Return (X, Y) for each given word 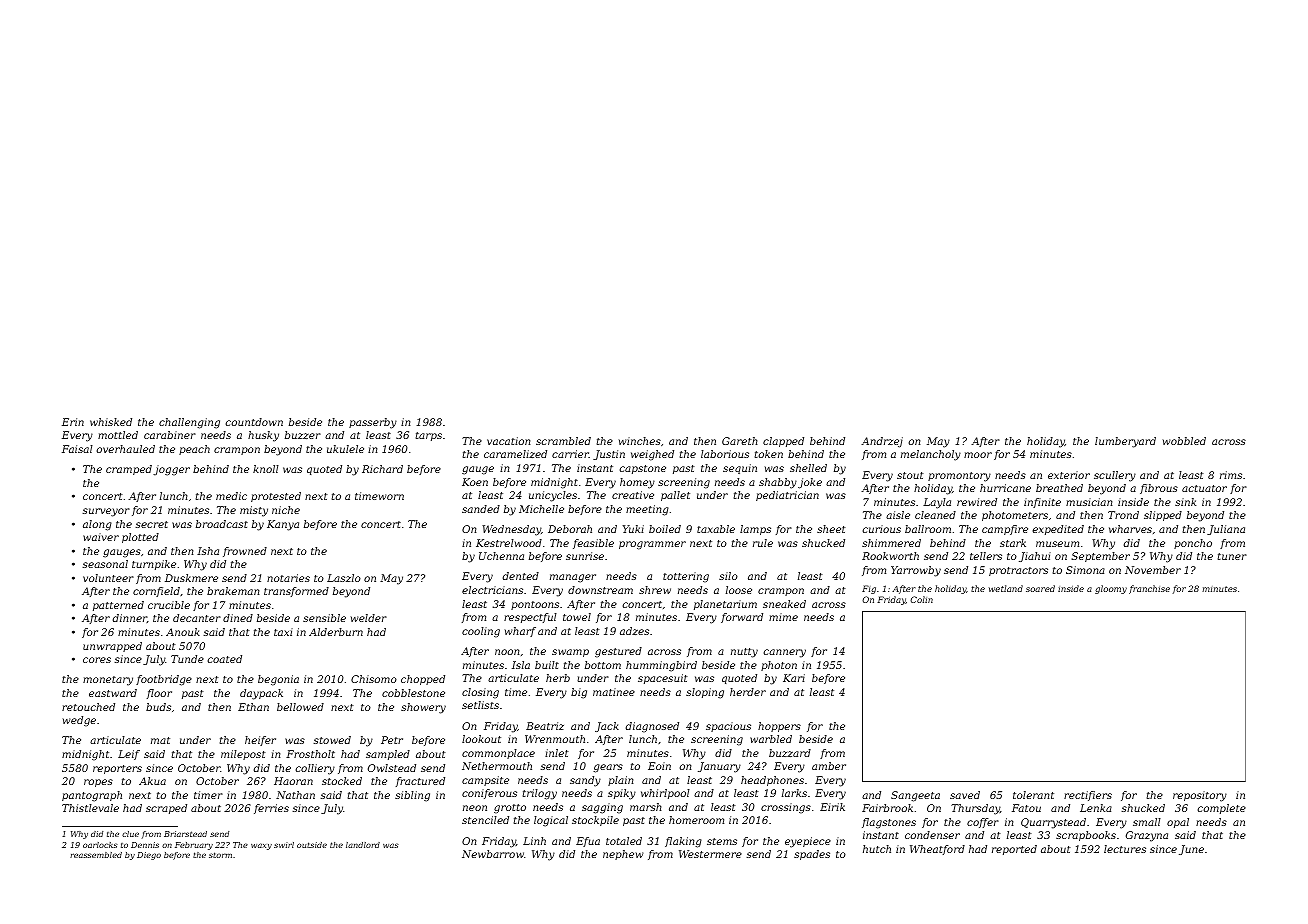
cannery (785, 653)
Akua (152, 781)
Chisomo (374, 679)
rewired (977, 502)
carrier (570, 454)
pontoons (535, 605)
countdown (254, 422)
